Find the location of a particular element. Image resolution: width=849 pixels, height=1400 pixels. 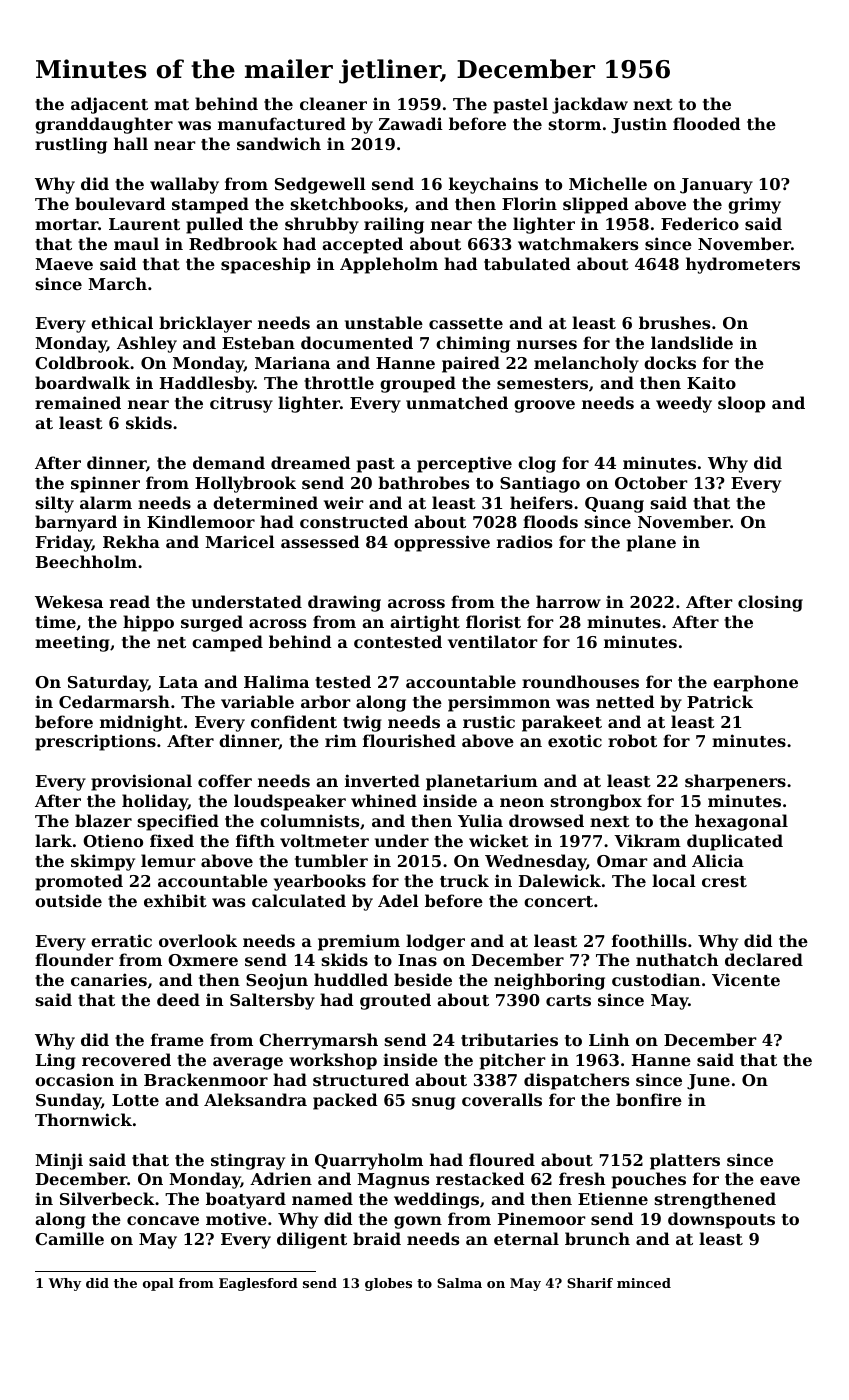

adjacent is located at coordinates (109, 105).
